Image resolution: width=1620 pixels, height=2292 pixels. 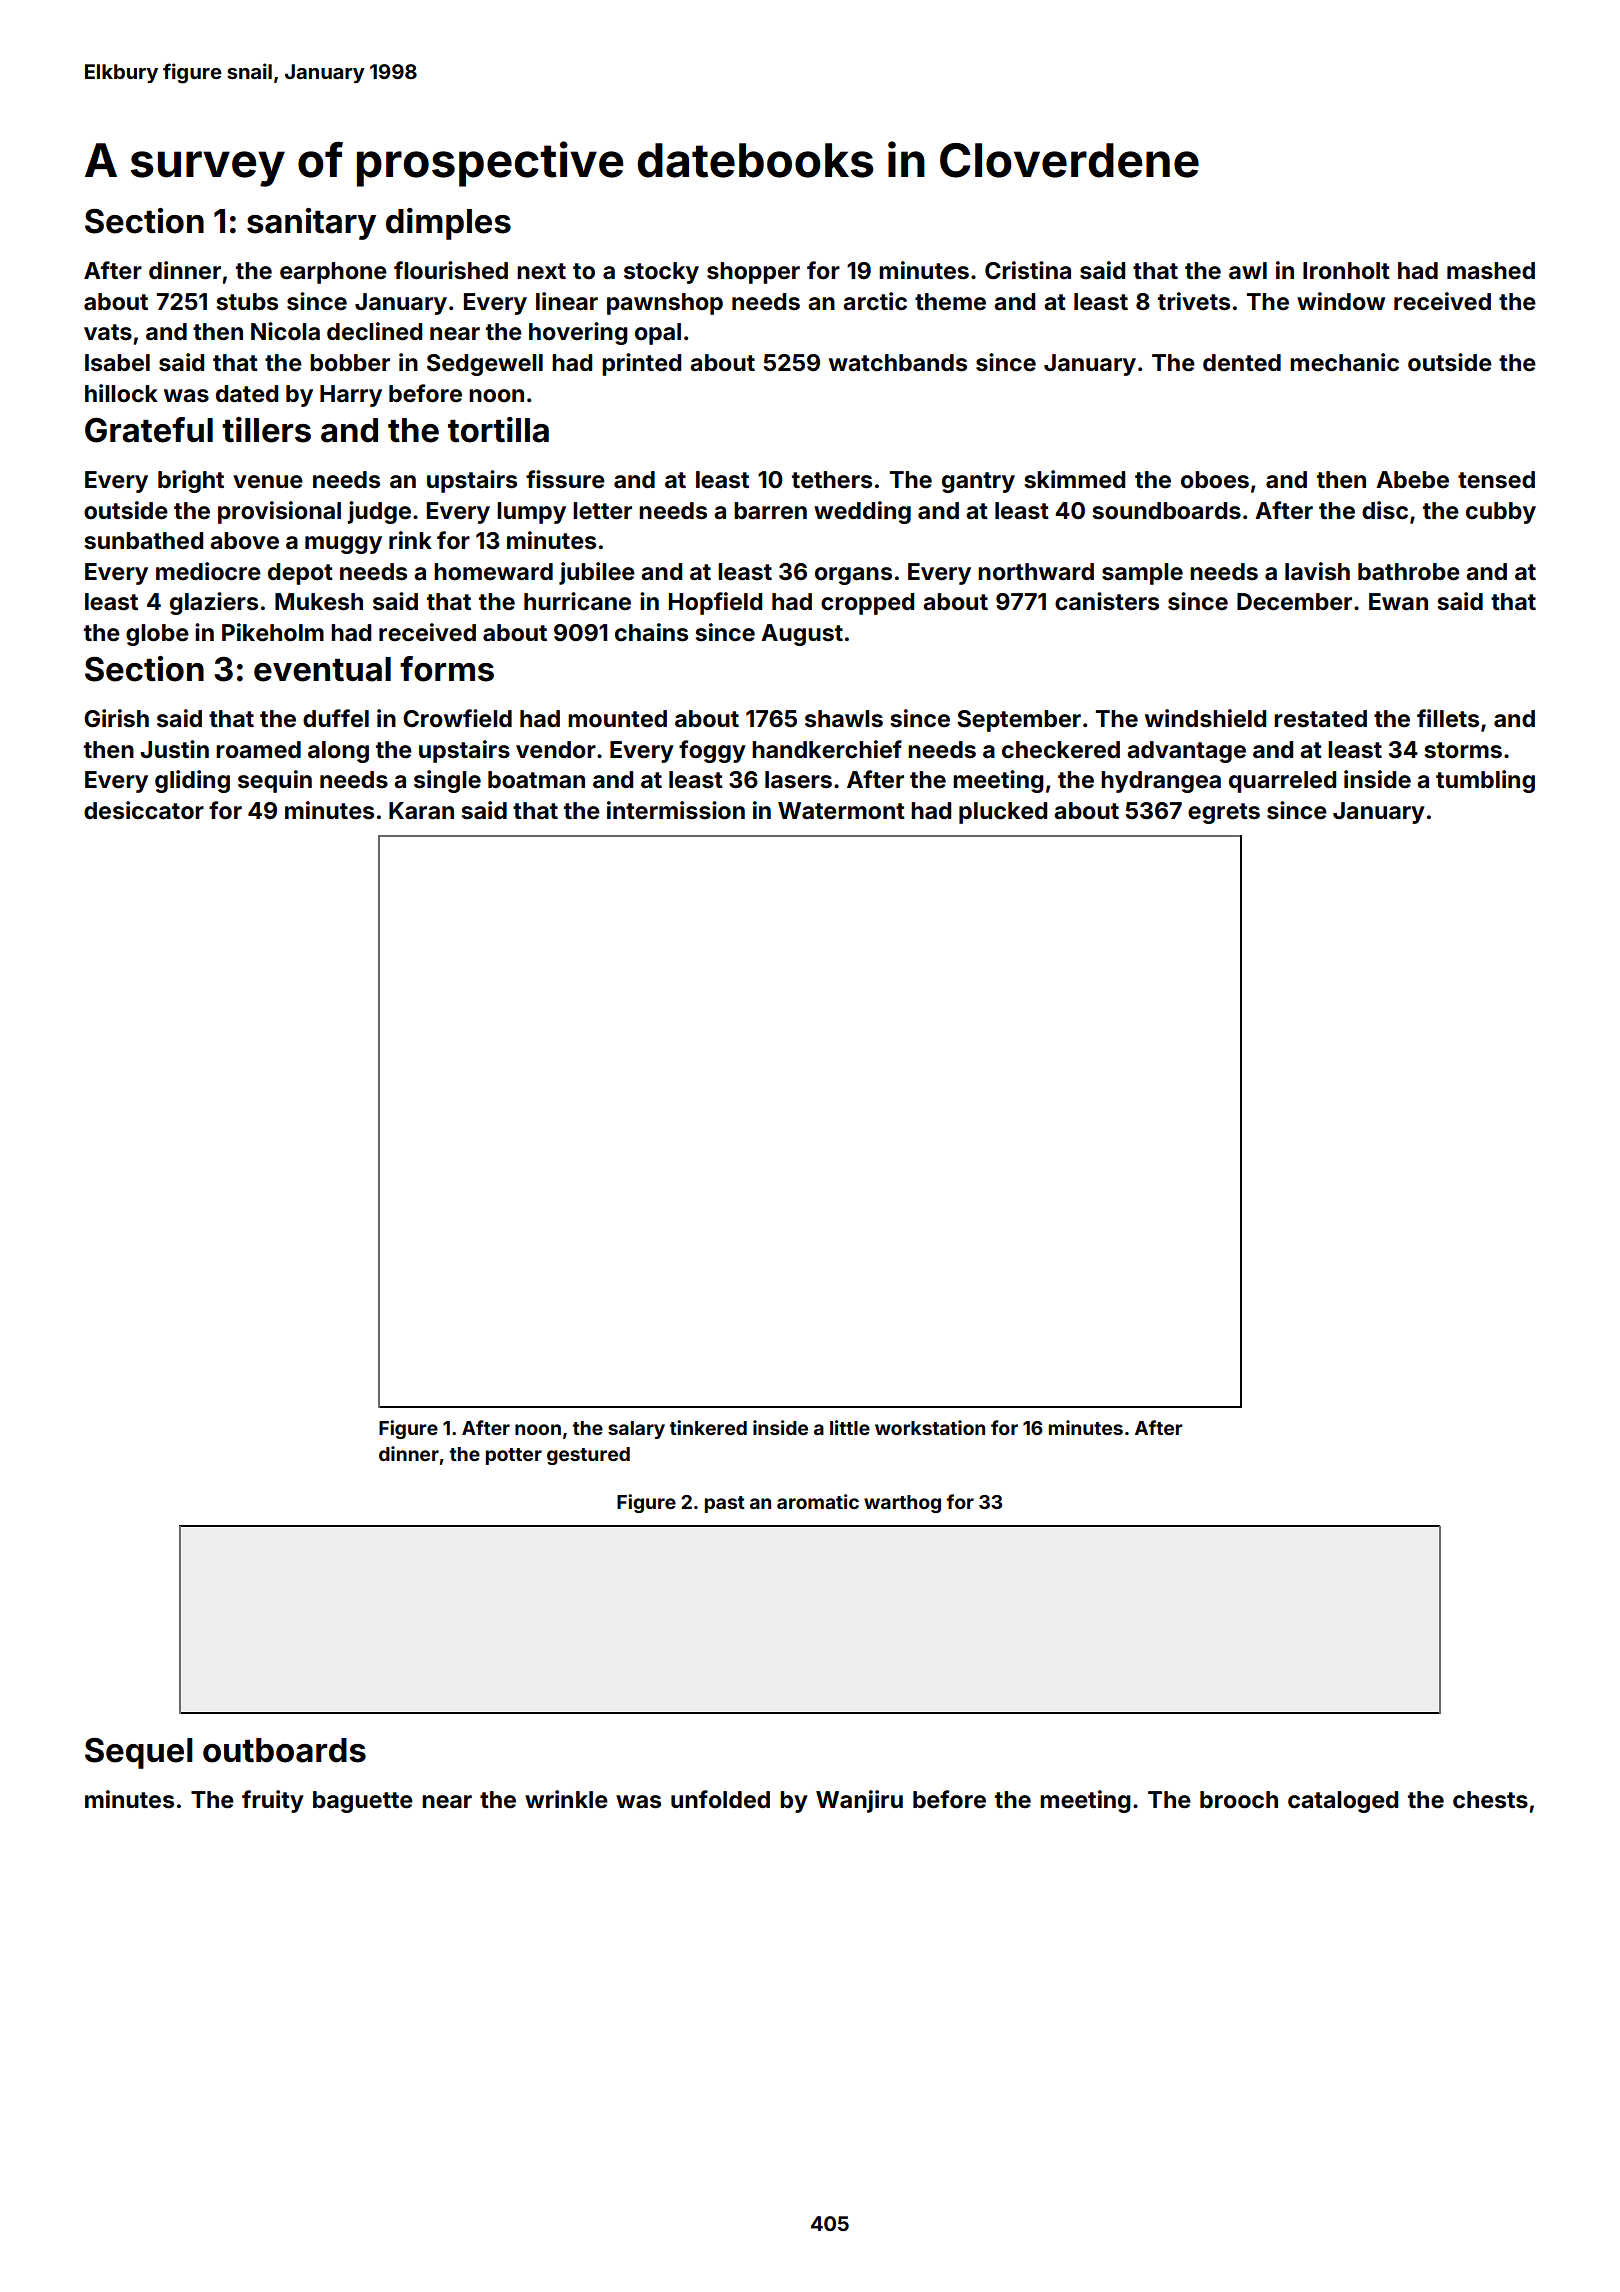 What do you see at coordinates (311, 224) in the screenshot?
I see `sanitary` at bounding box center [311, 224].
